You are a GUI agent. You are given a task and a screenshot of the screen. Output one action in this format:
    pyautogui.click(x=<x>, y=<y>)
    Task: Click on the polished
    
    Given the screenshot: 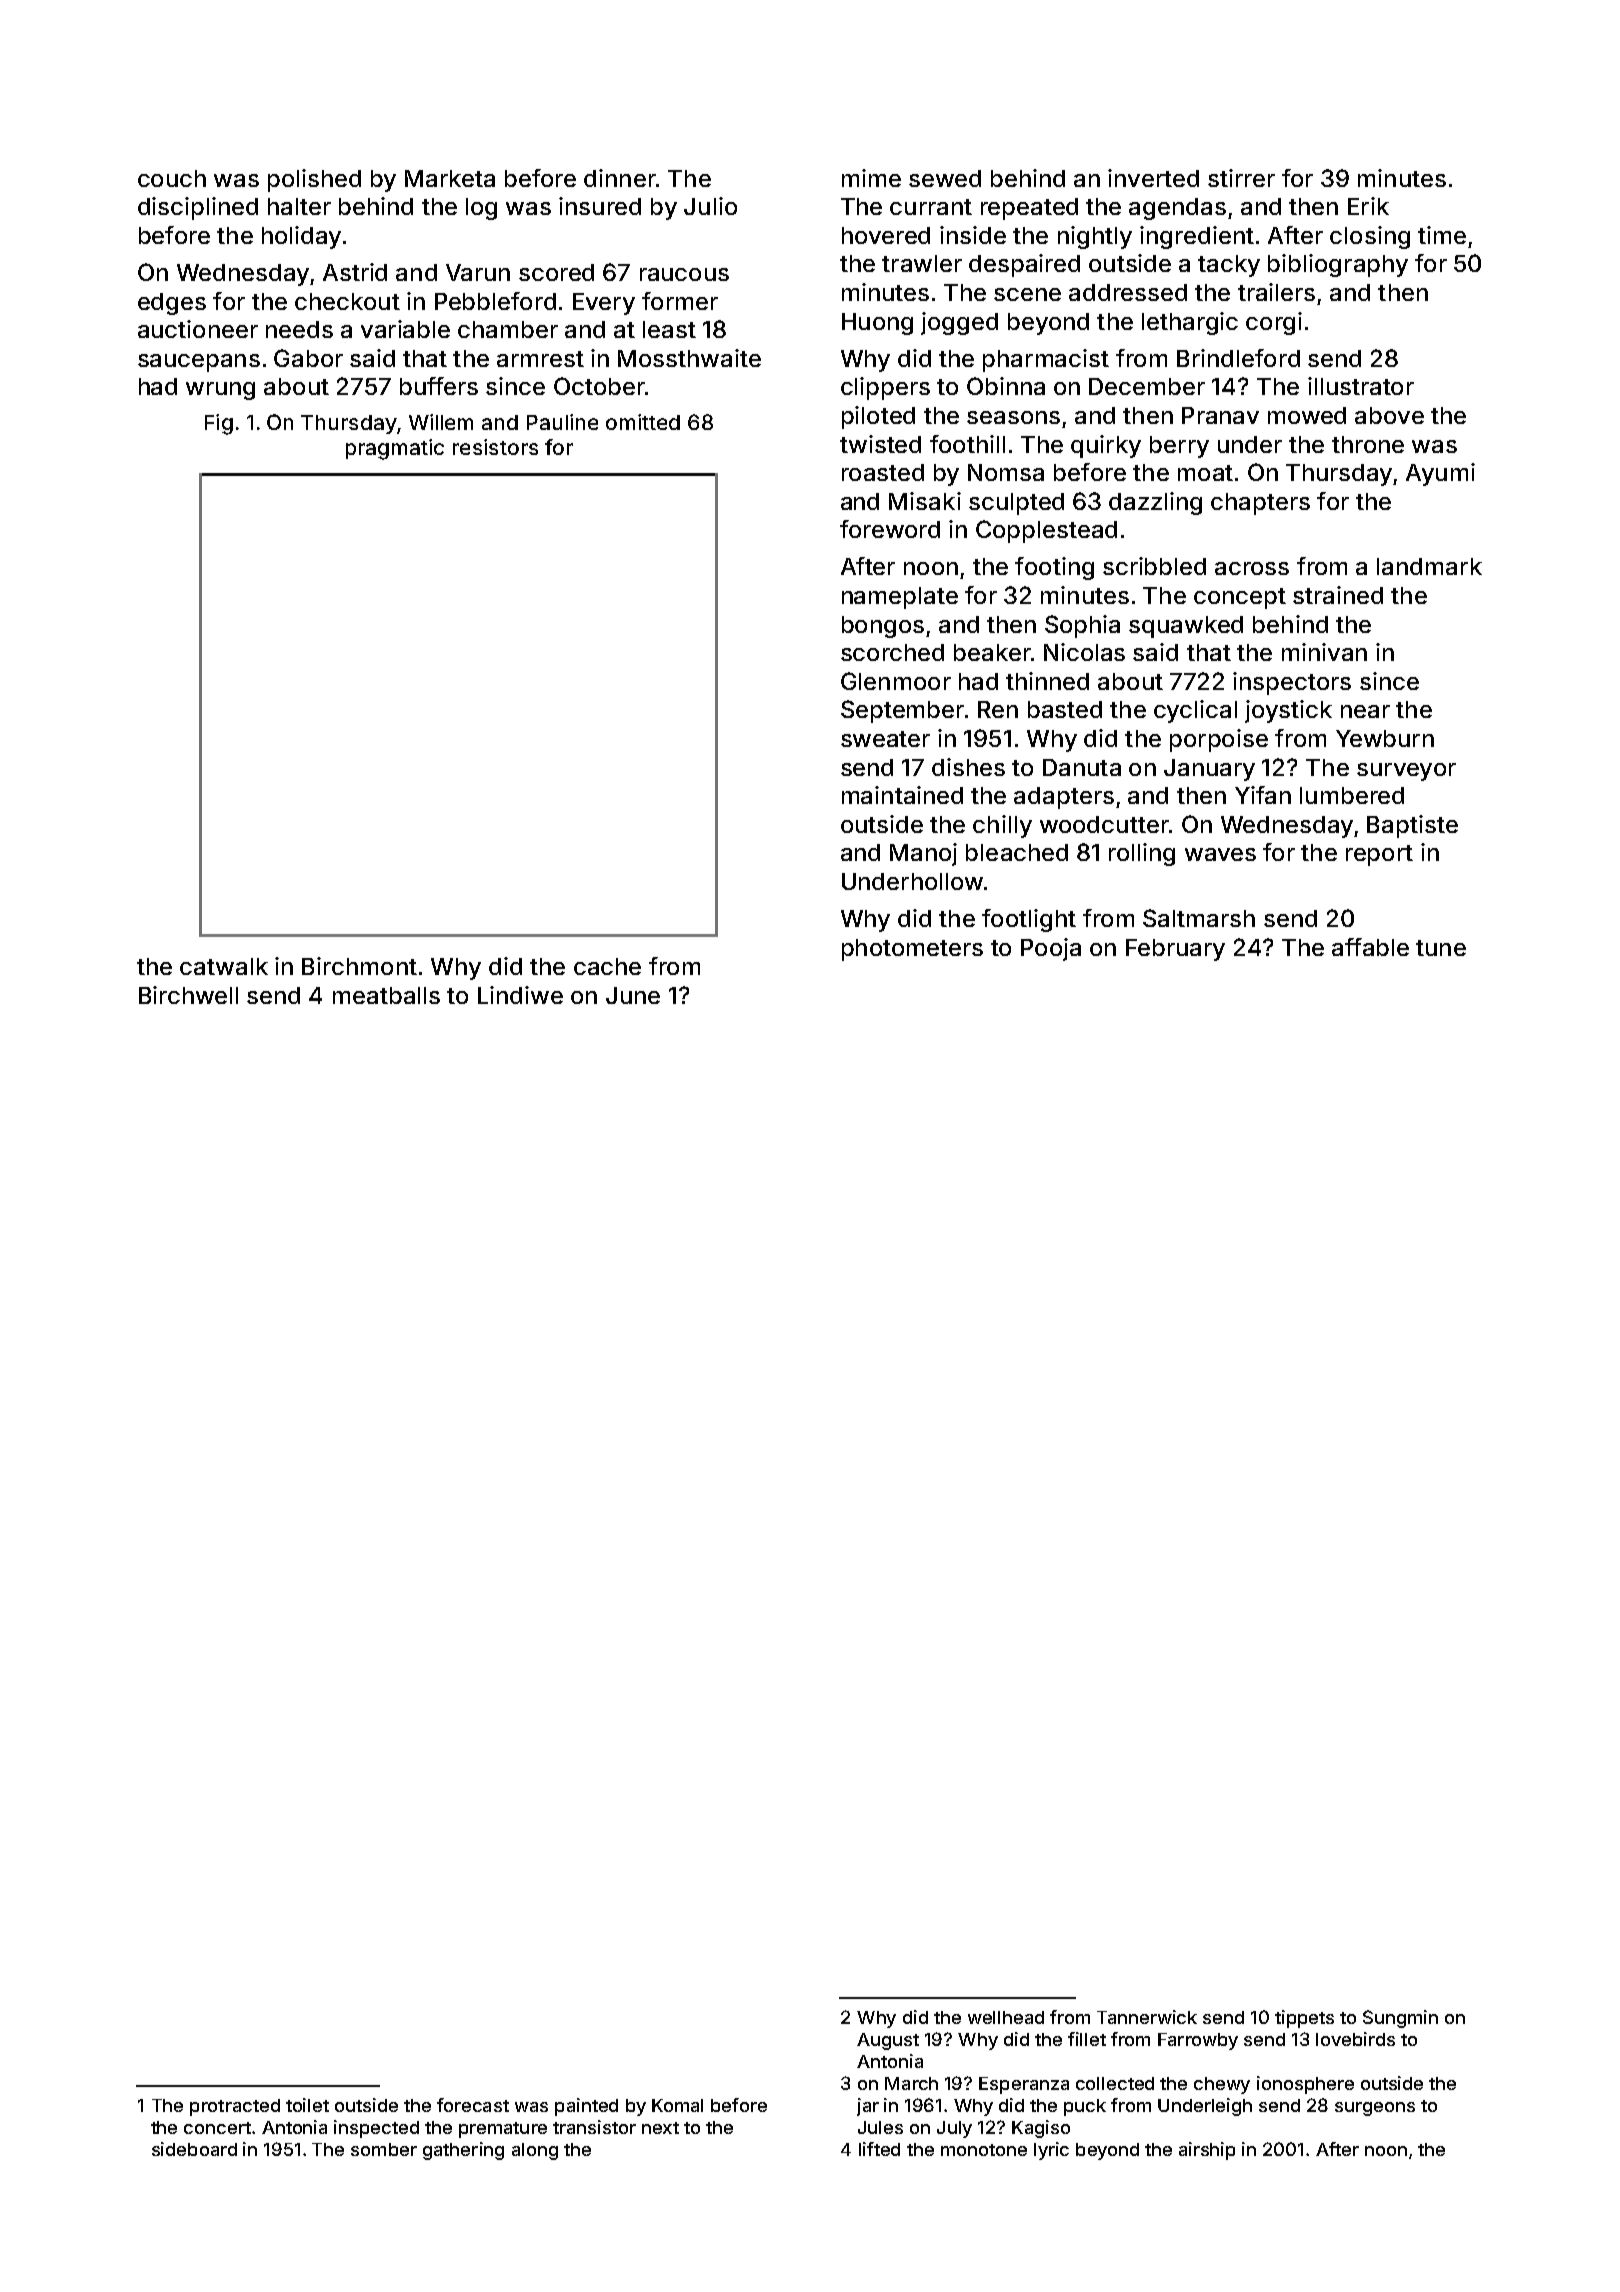 What is the action you would take?
    pyautogui.click(x=314, y=180)
